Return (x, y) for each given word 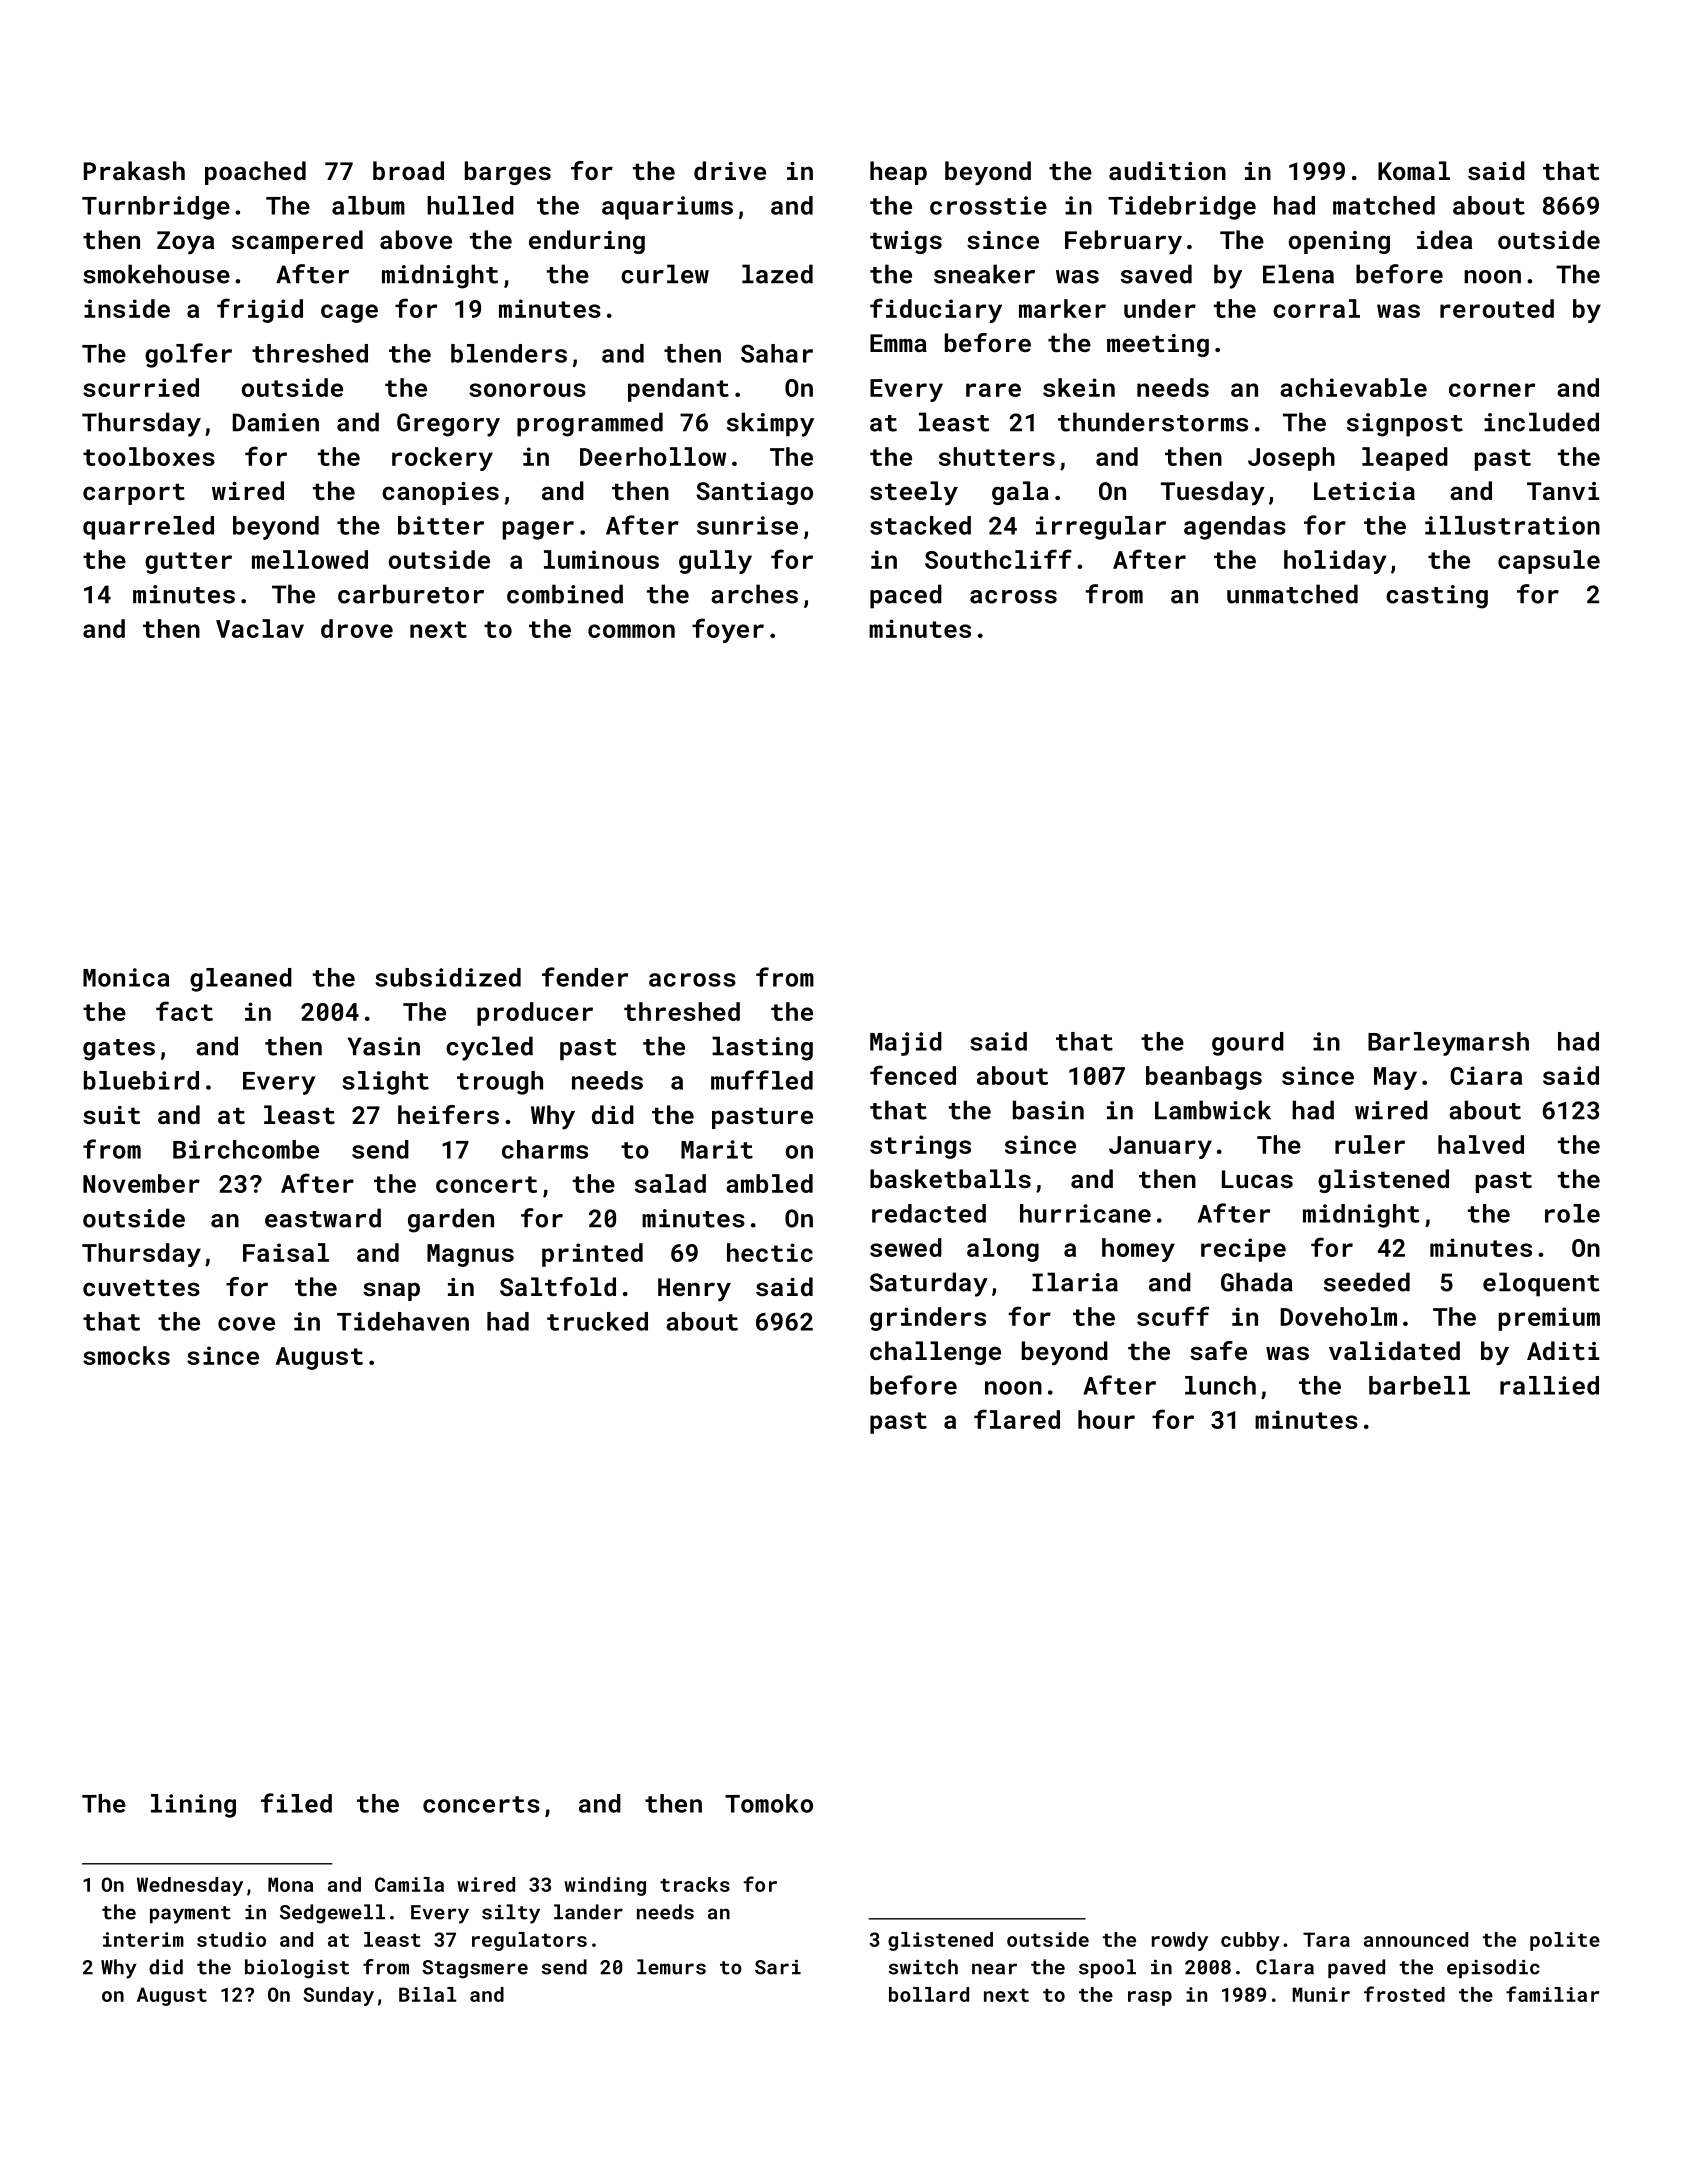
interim (143, 1939)
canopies (440, 493)
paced (906, 596)
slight (385, 1083)
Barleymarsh (1448, 1044)
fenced (913, 1075)
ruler (1370, 1144)
